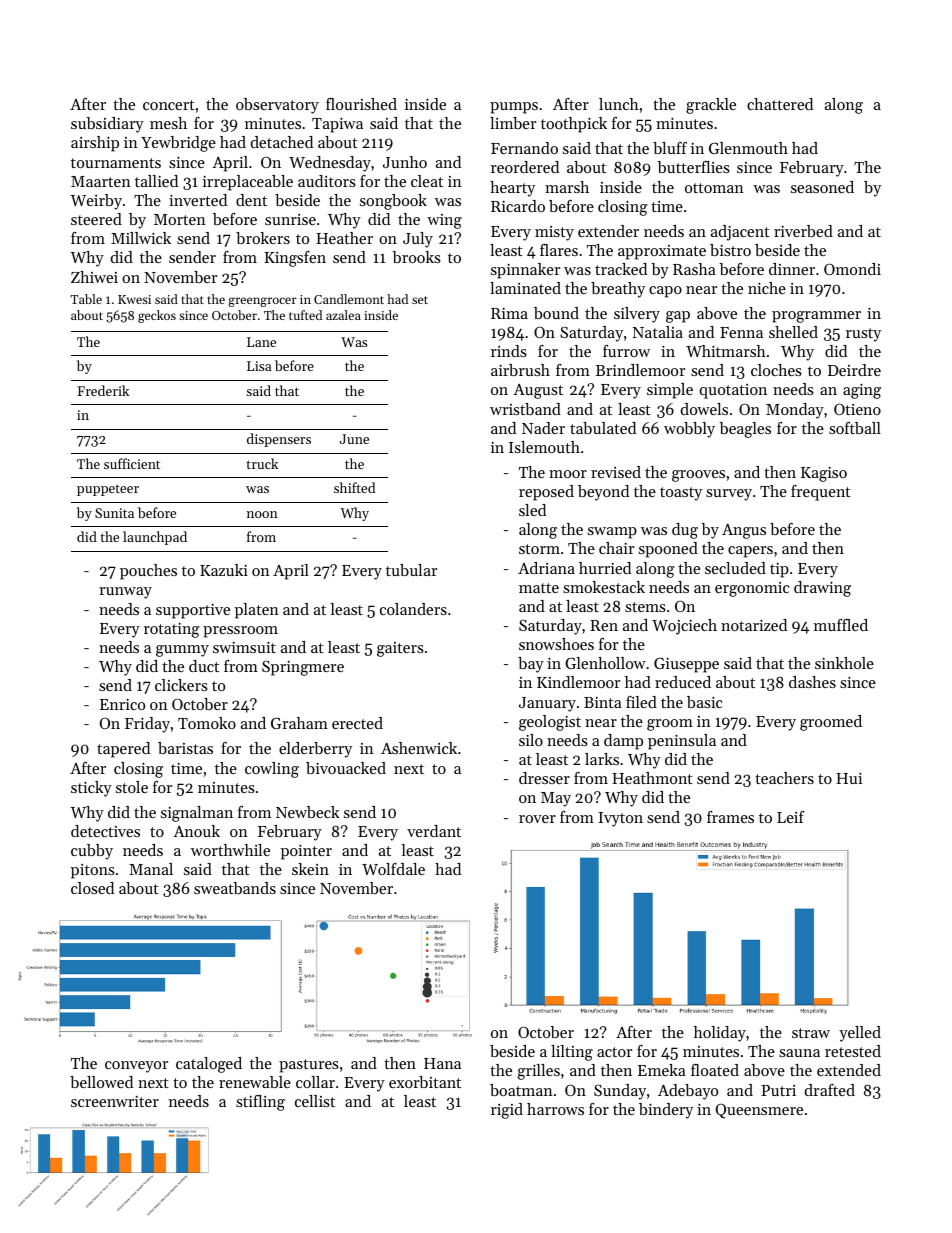 This page has width=952, height=1233. I want to click on concert, so click(169, 105).
